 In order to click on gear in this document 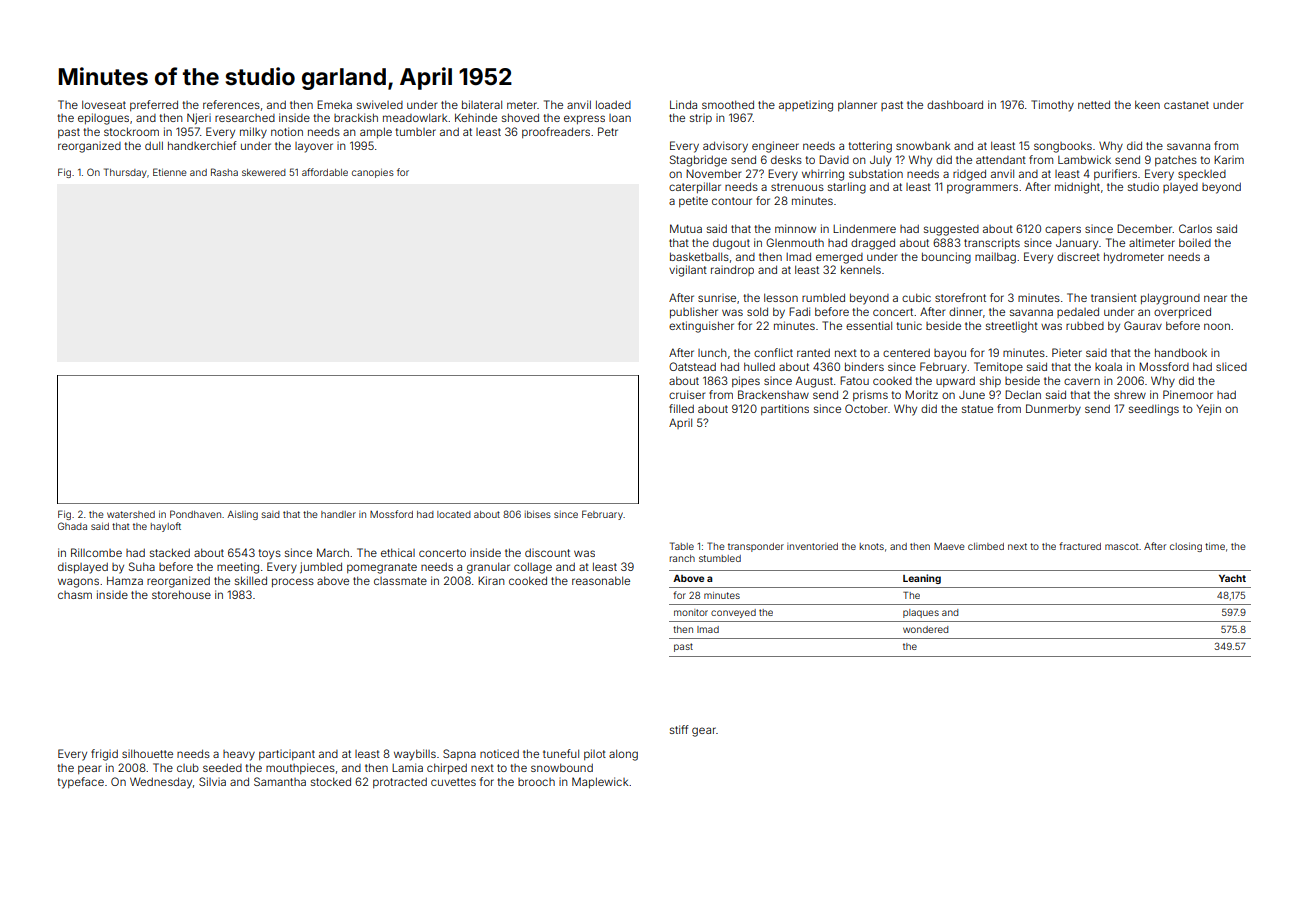, I will do `click(704, 732)`.
